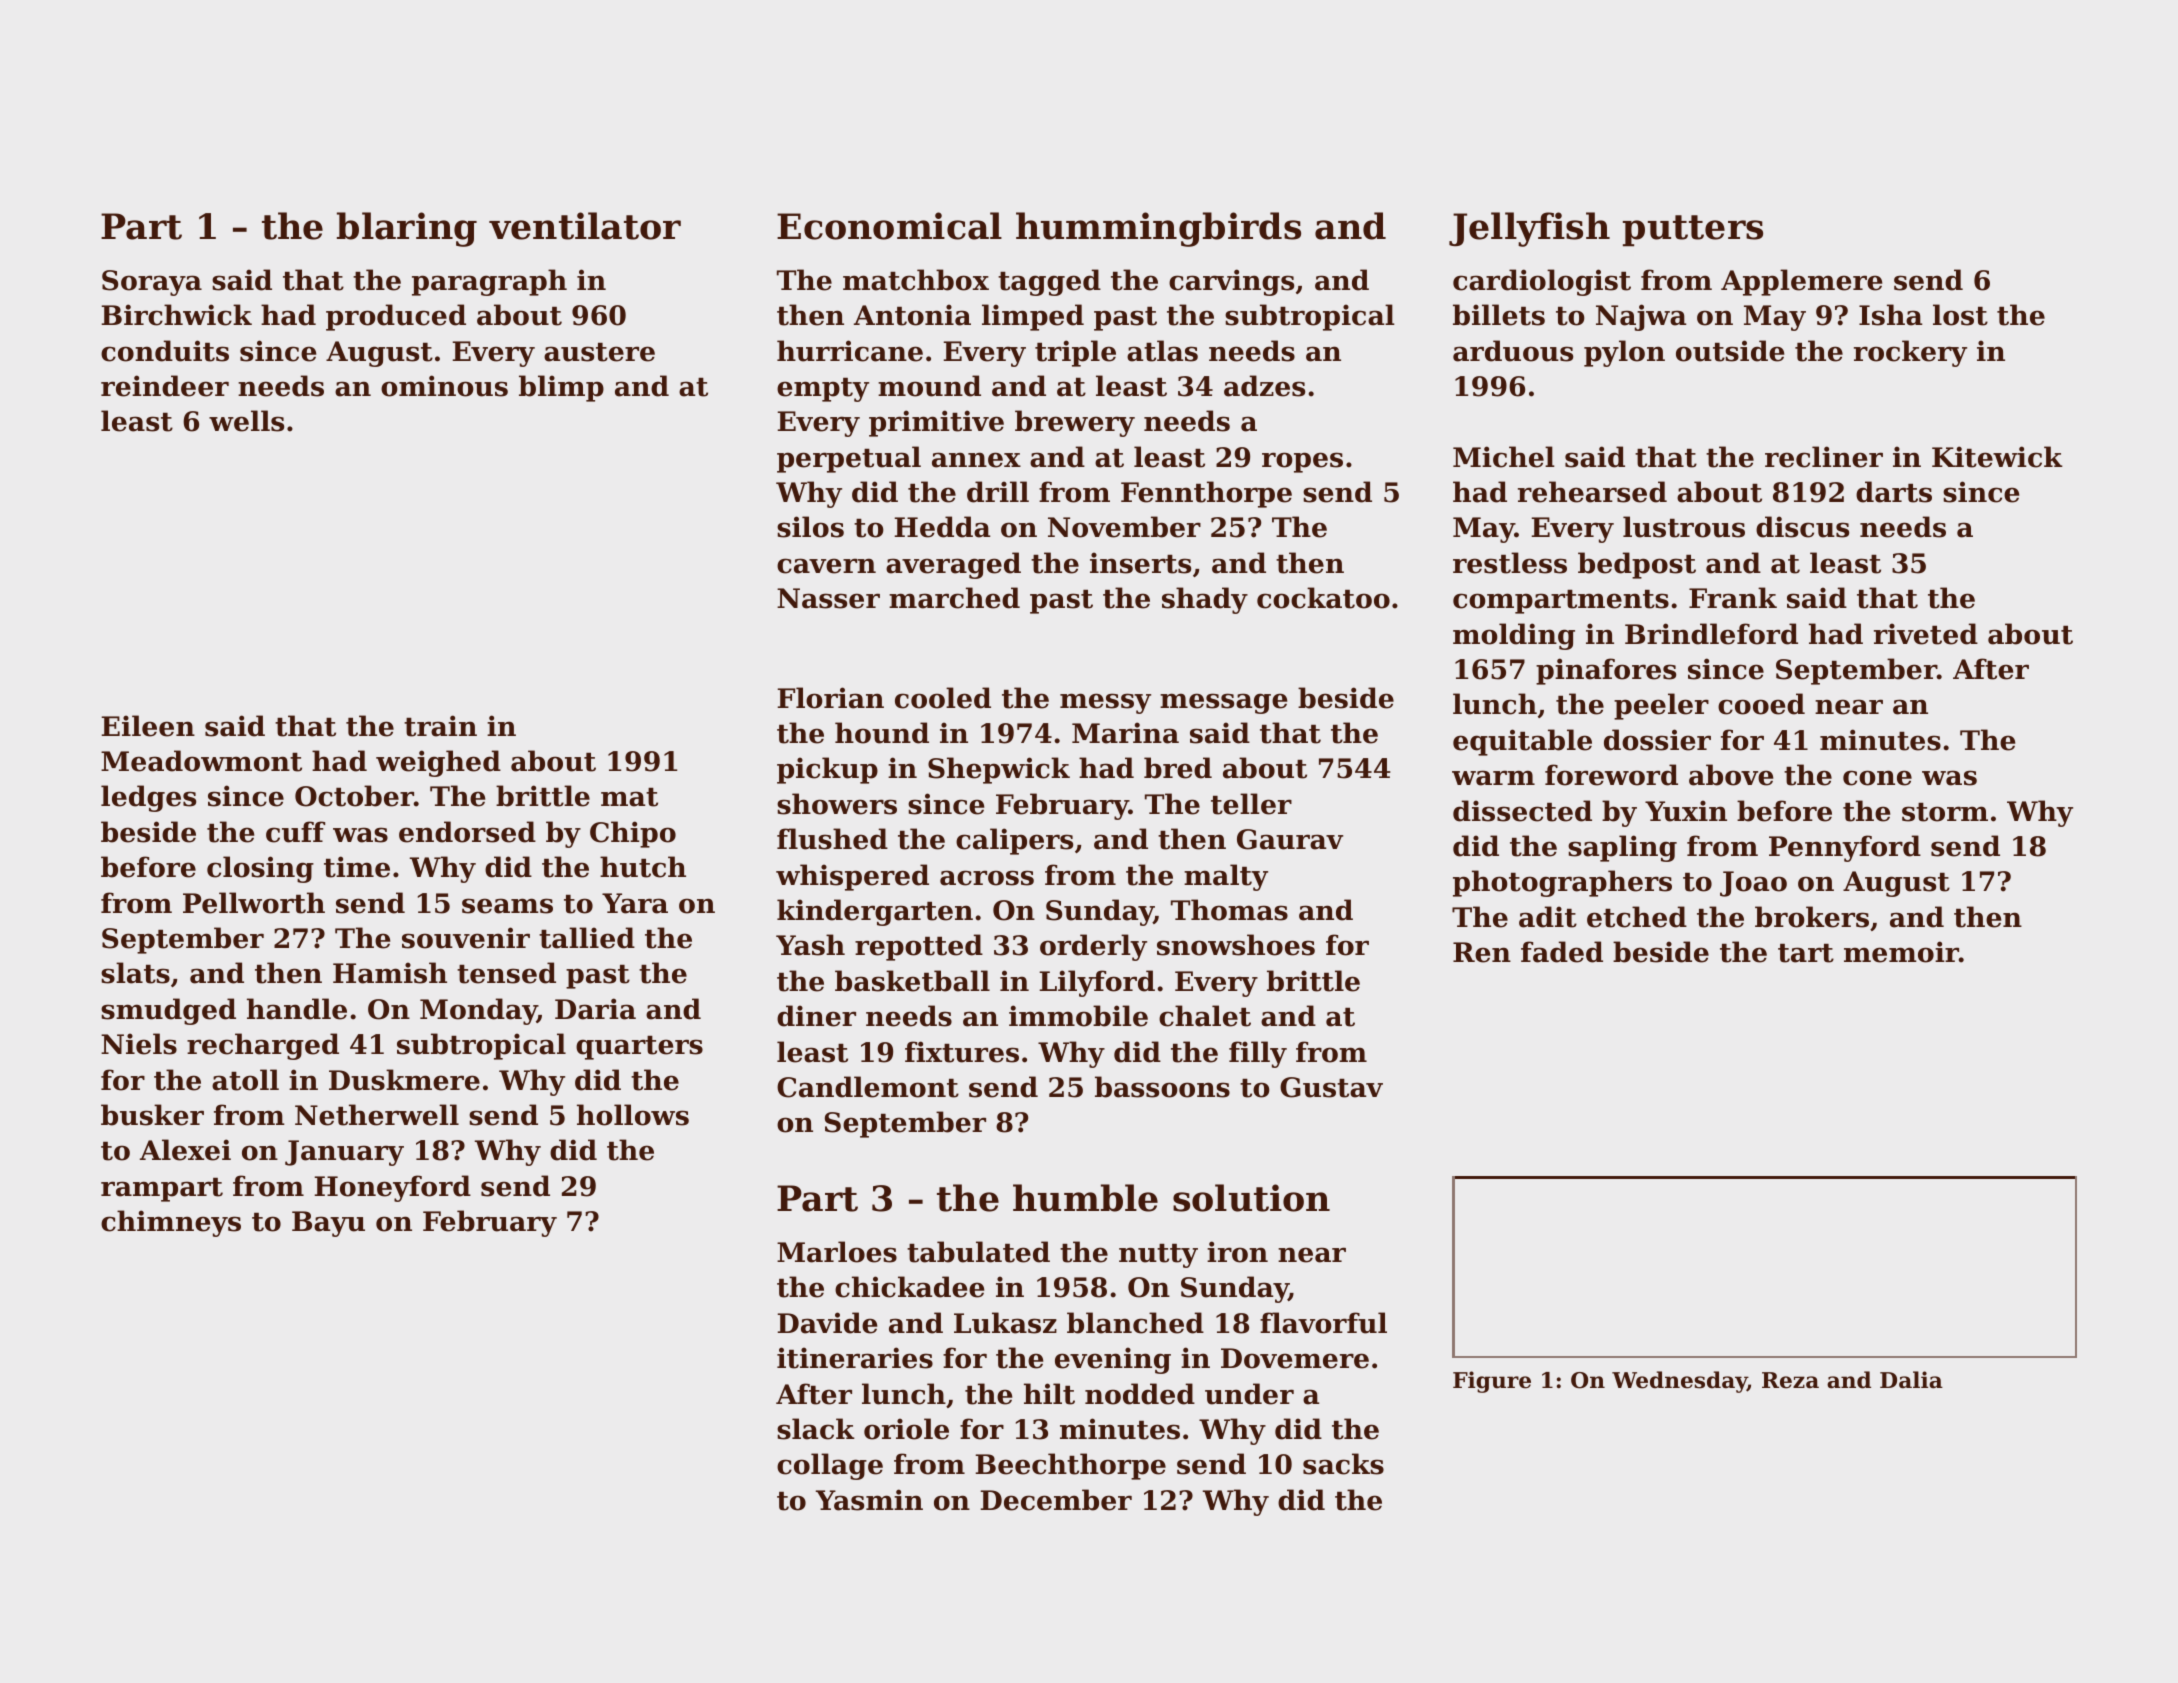 This screenshot has width=2178, height=1683. What do you see at coordinates (328, 1224) in the screenshot?
I see `Bayu` at bounding box center [328, 1224].
